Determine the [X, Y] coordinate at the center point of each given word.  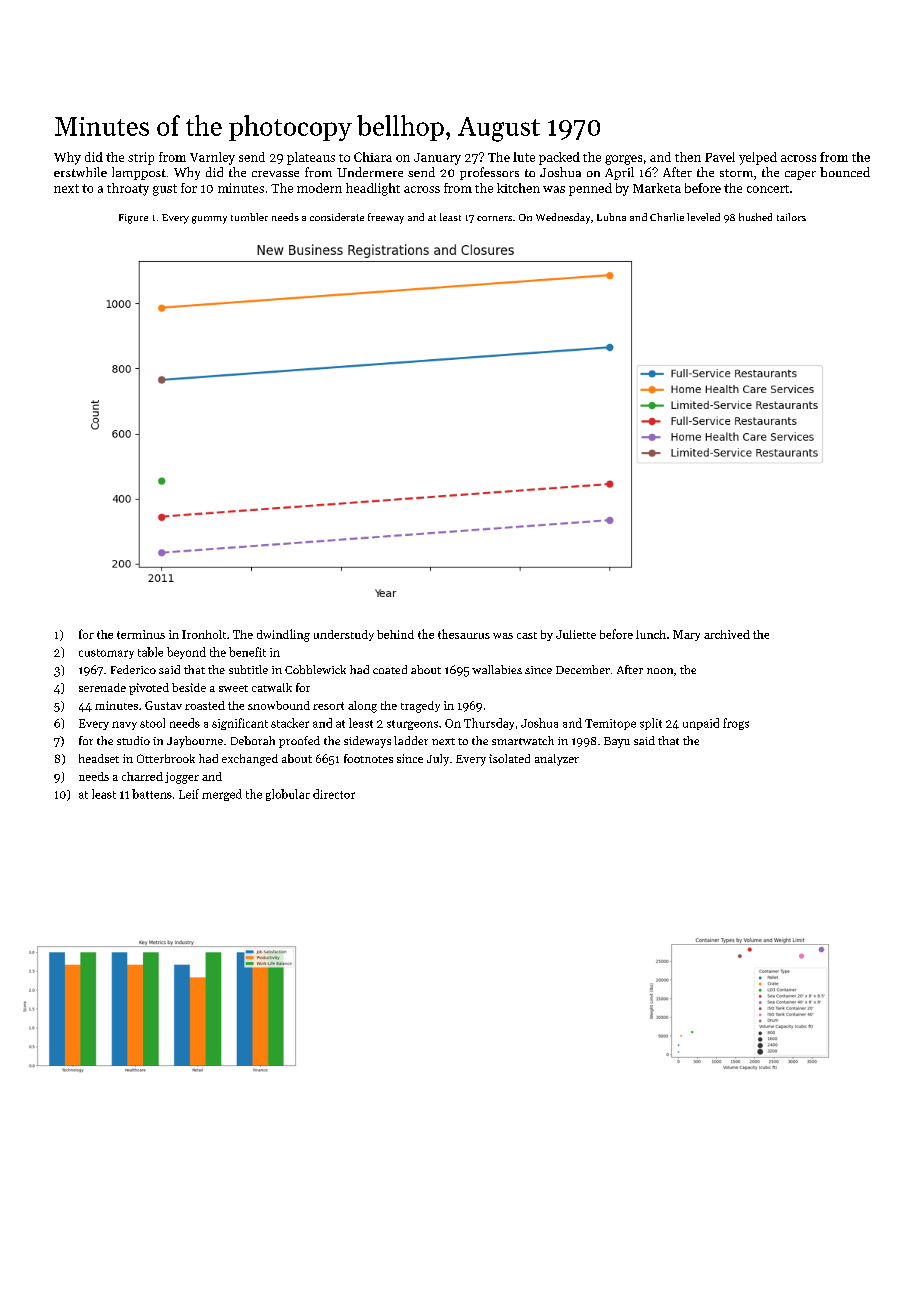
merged [222, 795]
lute [524, 157]
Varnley [212, 158]
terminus [141, 634]
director [334, 794]
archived [727, 634]
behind [395, 634]
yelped [758, 158]
